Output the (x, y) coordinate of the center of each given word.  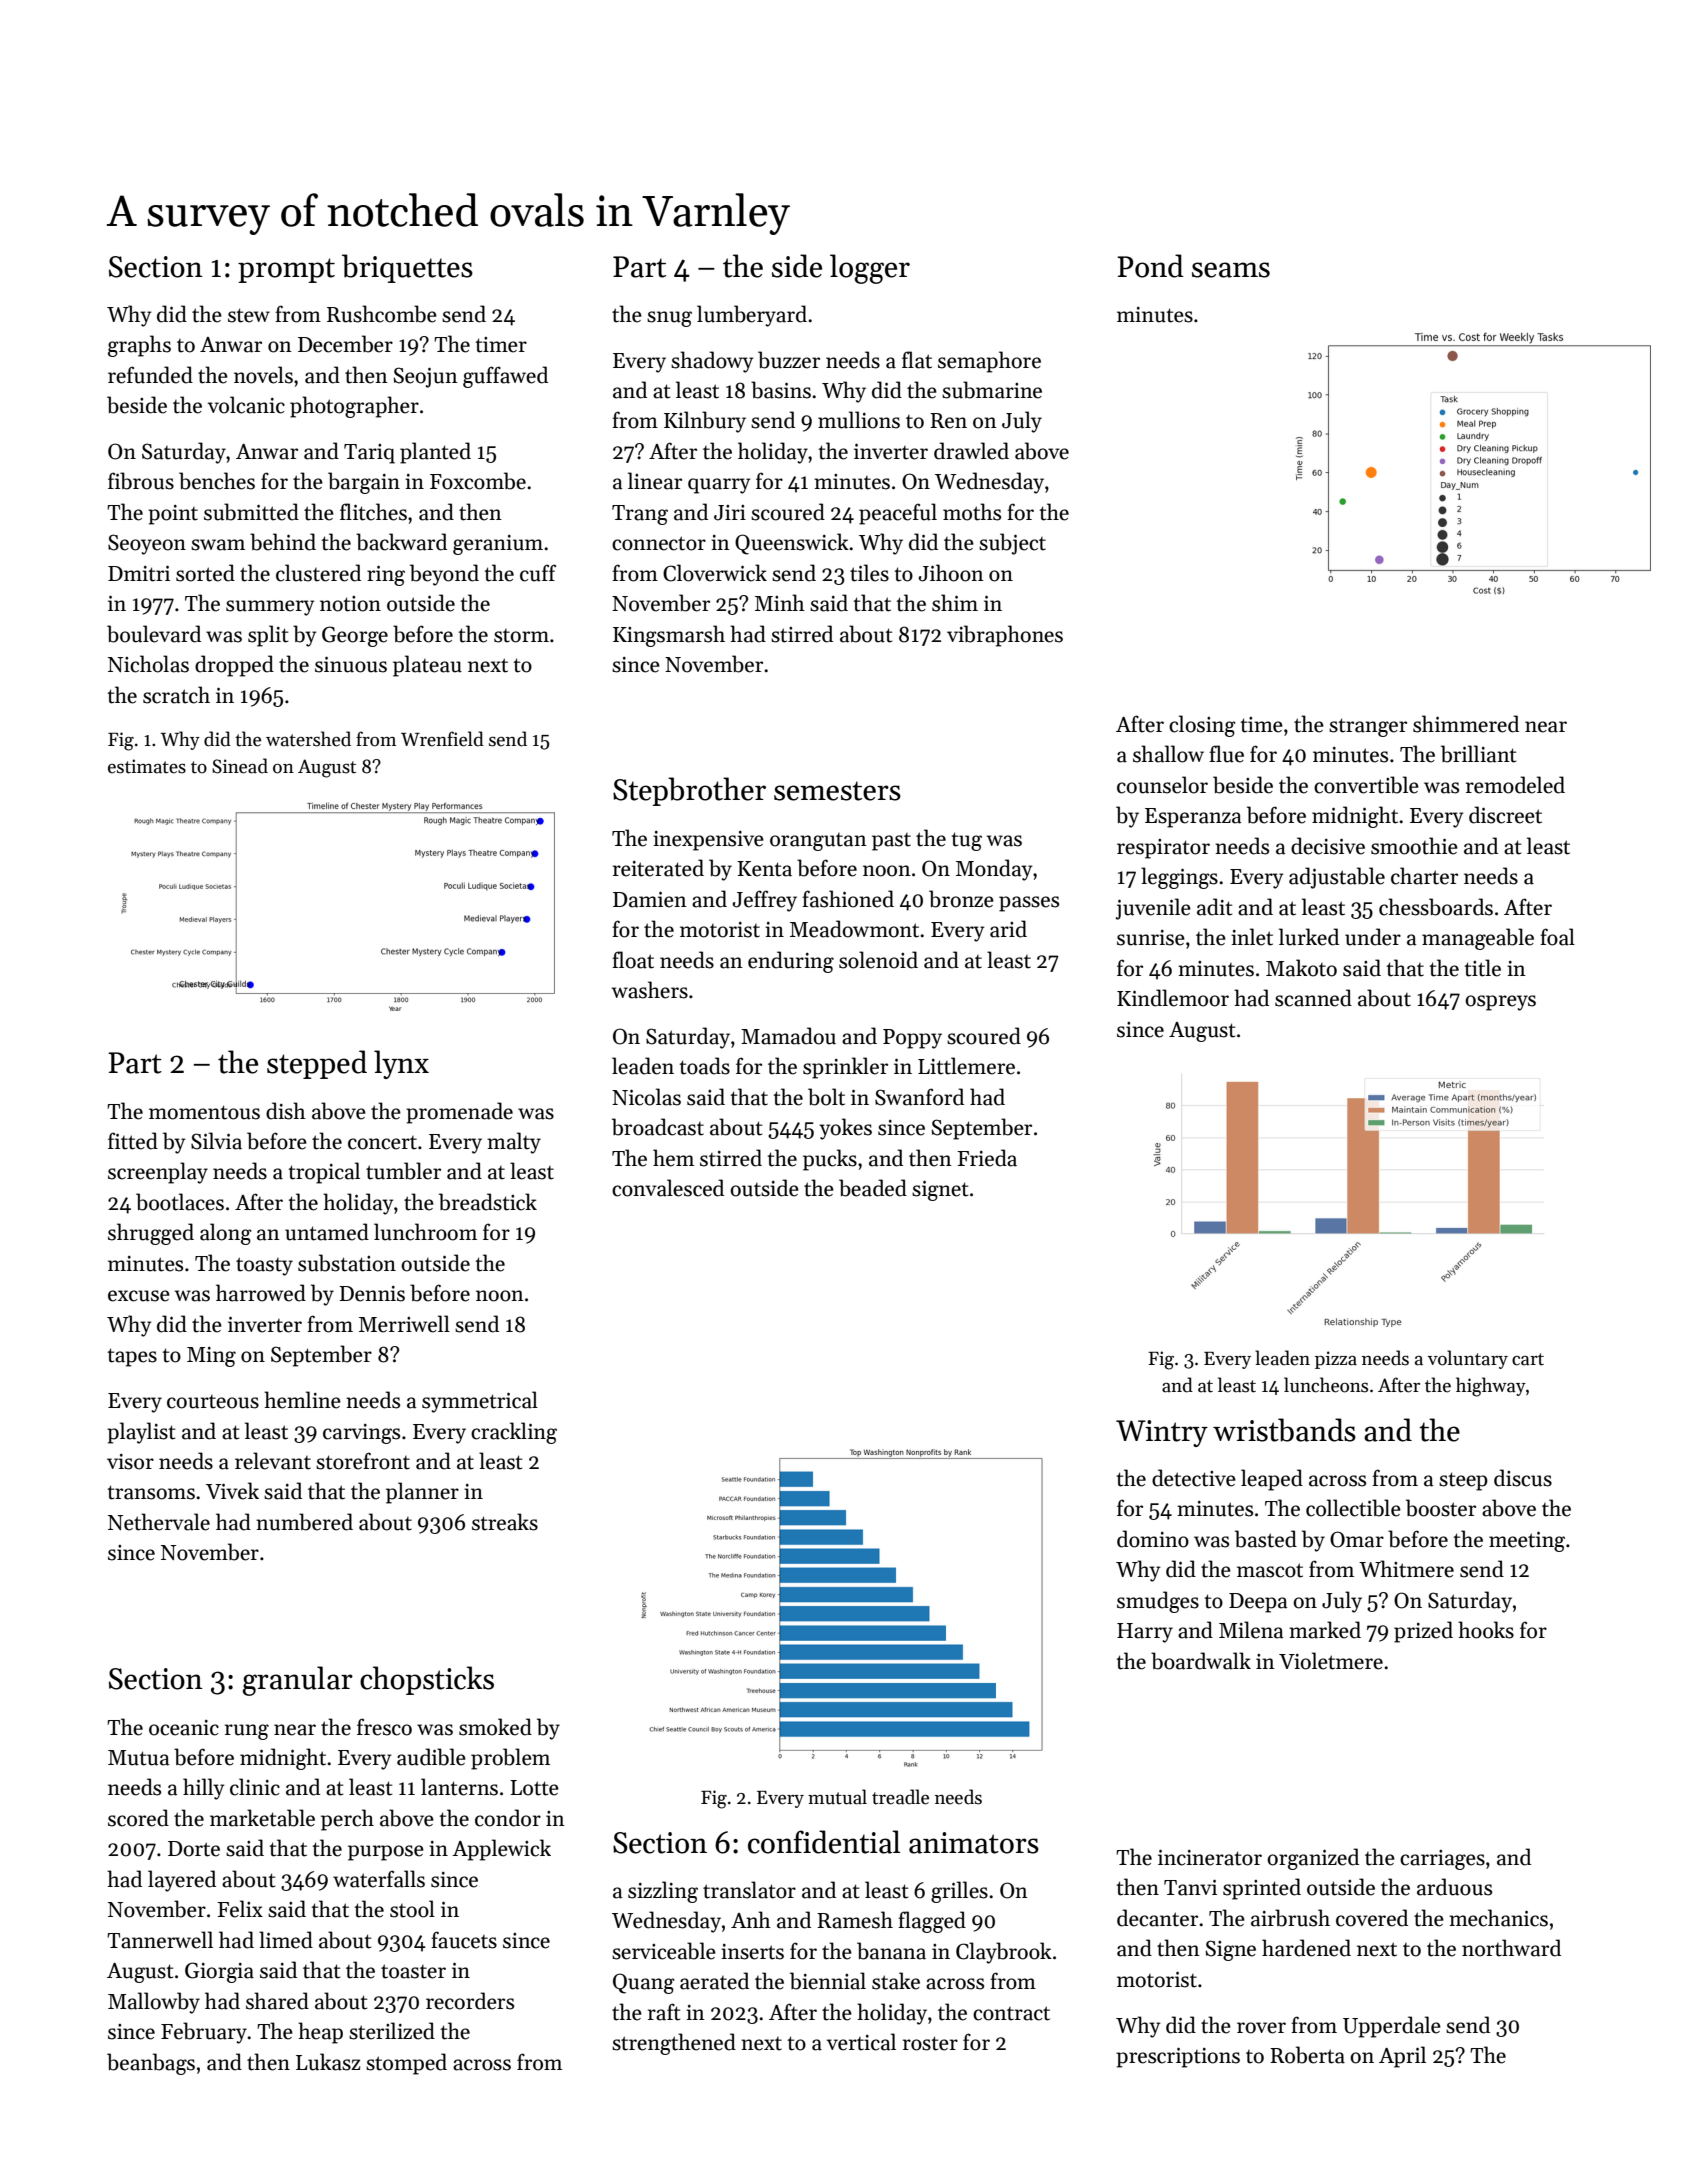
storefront (363, 1461)
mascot (1270, 1570)
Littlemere (966, 1066)
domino (1153, 1539)
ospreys (1500, 1003)
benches (217, 481)
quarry (719, 486)
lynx (401, 1064)
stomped (406, 2064)
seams (1231, 270)
